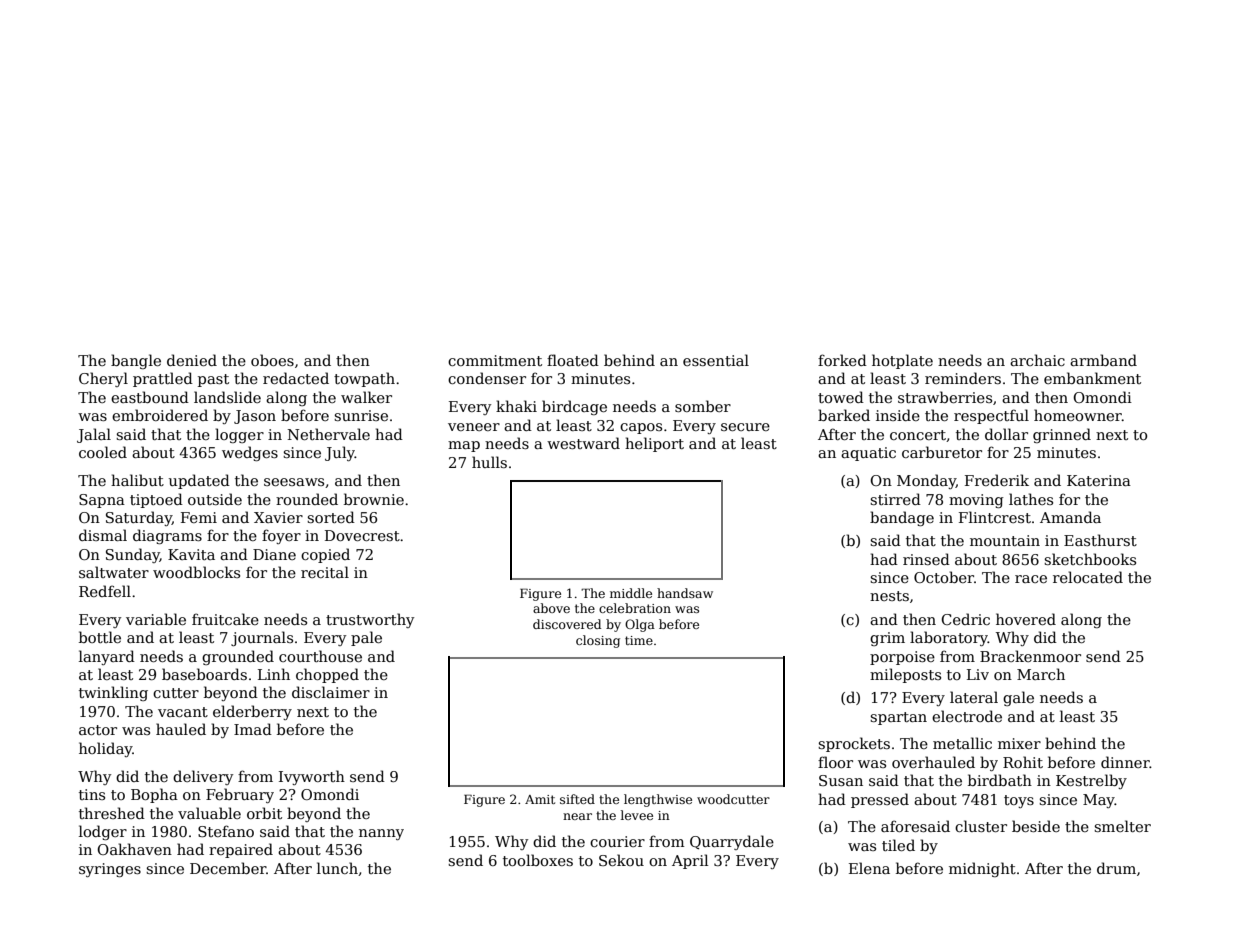 The image size is (1233, 952). What do you see at coordinates (495, 360) in the document?
I see `commitment` at bounding box center [495, 360].
